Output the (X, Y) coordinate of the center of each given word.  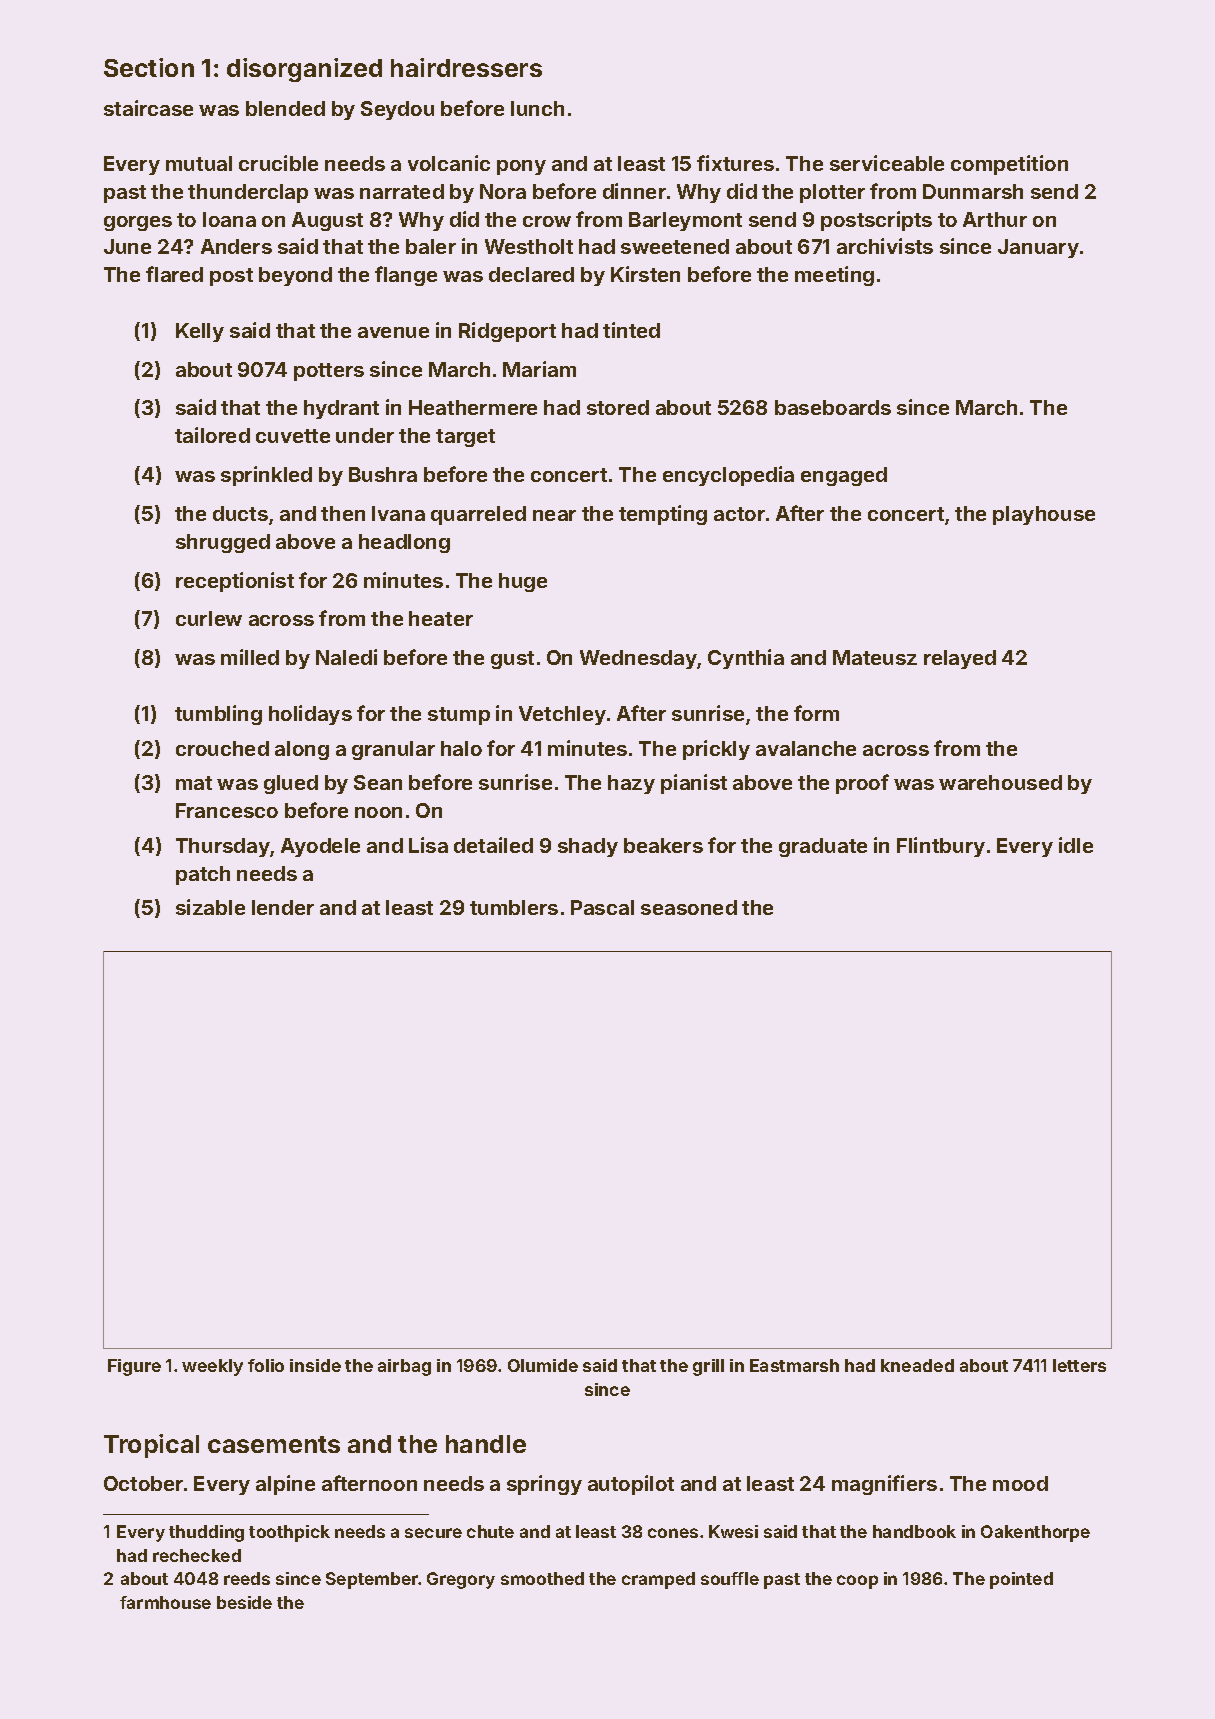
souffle (730, 1578)
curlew (209, 618)
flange (406, 276)
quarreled (478, 515)
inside (315, 1365)
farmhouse (165, 1602)
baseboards (833, 407)
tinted (631, 330)
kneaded (917, 1365)
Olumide (543, 1365)
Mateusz (875, 657)
